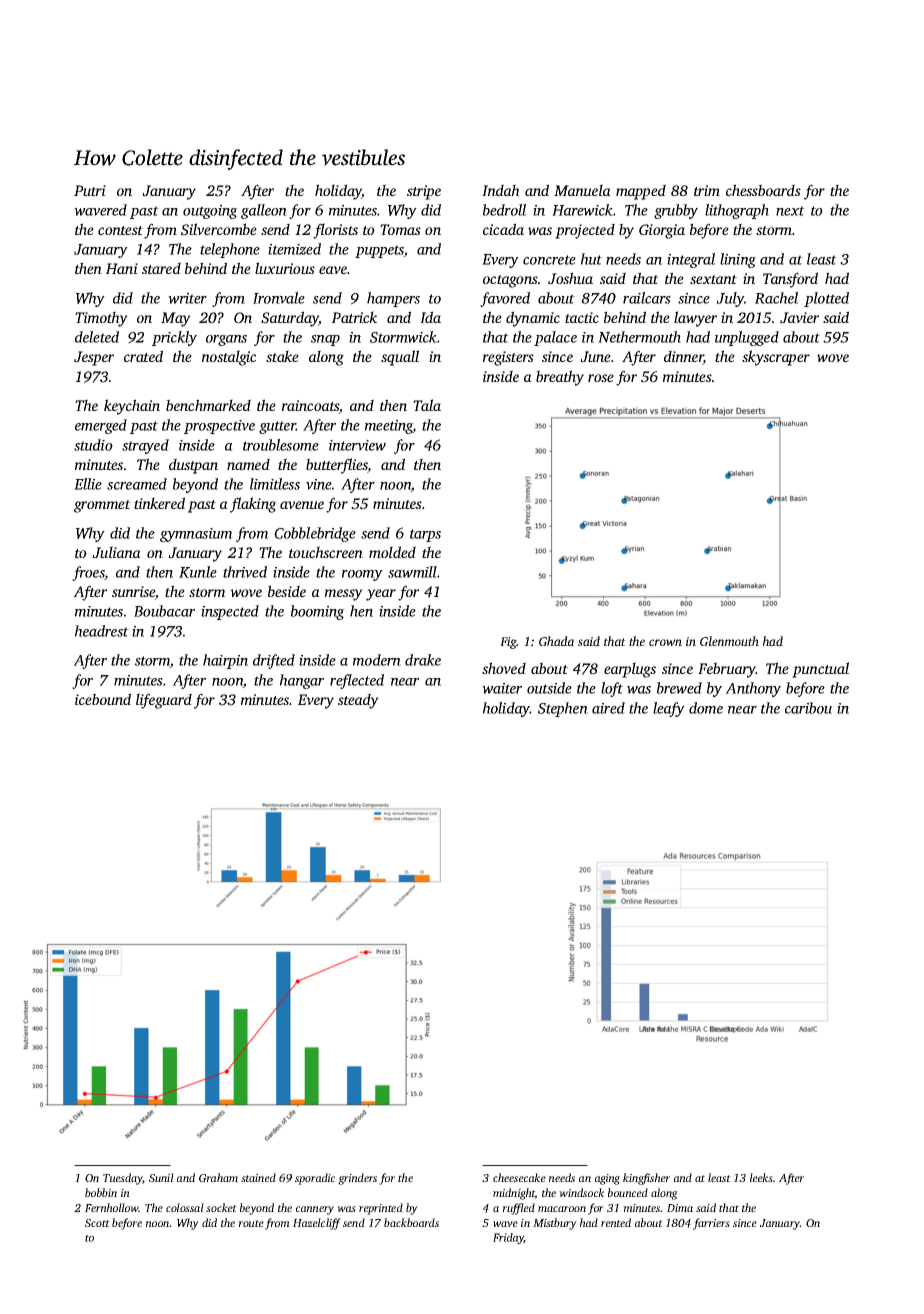  What do you see at coordinates (423, 660) in the document?
I see `drake` at bounding box center [423, 660].
